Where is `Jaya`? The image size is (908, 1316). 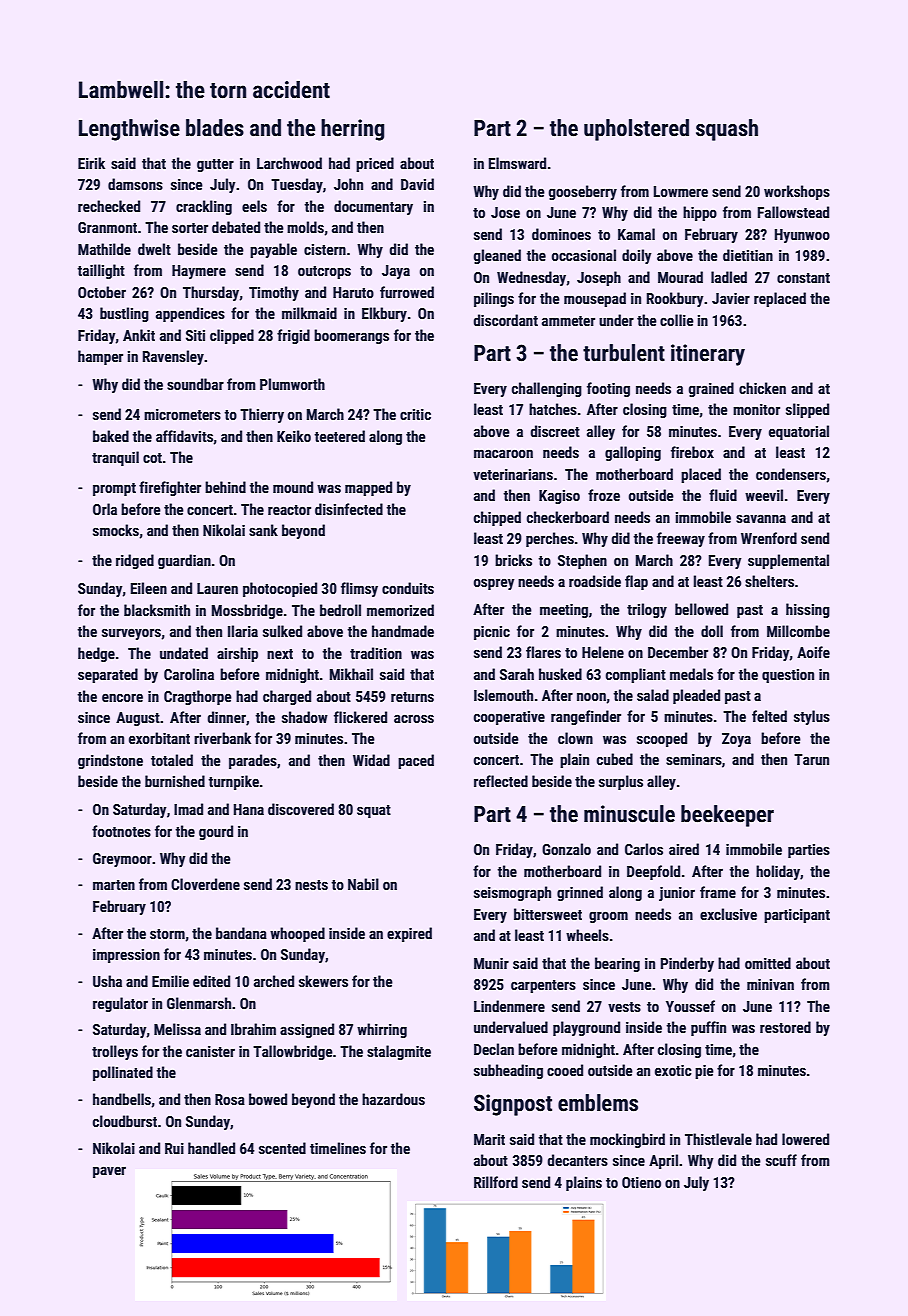 Jaya is located at coordinates (396, 272).
